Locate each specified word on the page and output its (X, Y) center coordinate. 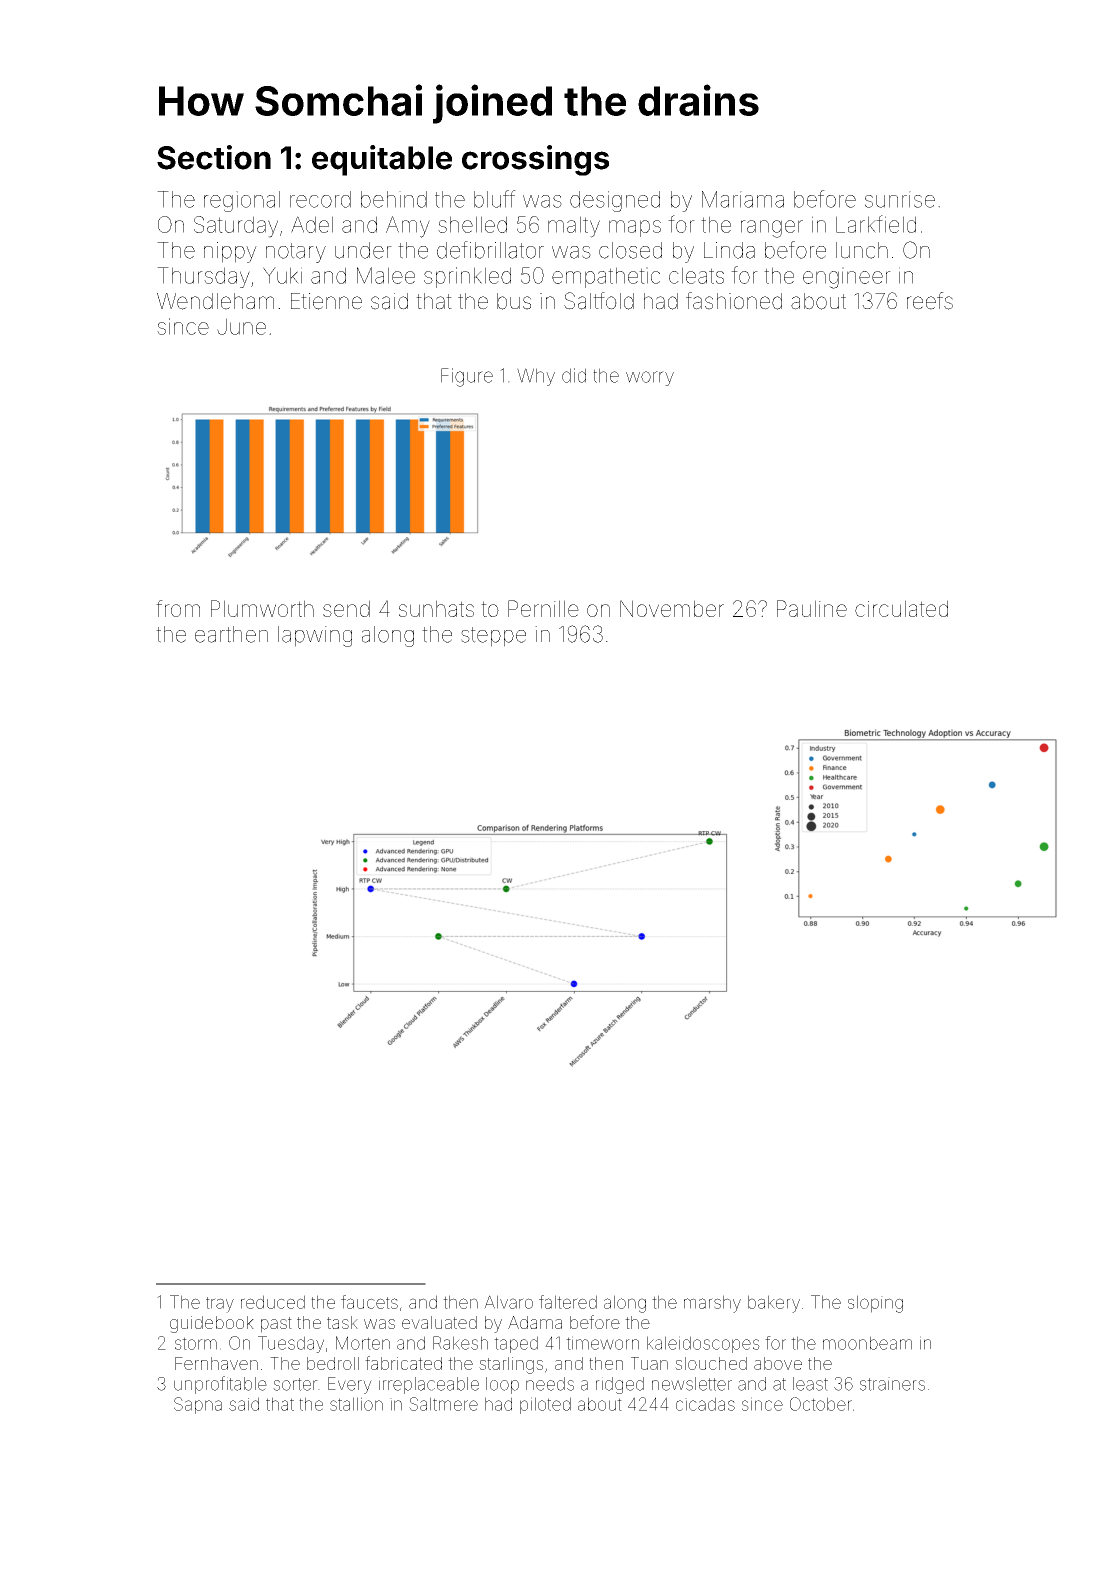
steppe (493, 637)
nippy (230, 252)
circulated (901, 608)
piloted (545, 1405)
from (178, 608)
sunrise (900, 199)
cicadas (705, 1404)
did (574, 375)
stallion (356, 1404)
